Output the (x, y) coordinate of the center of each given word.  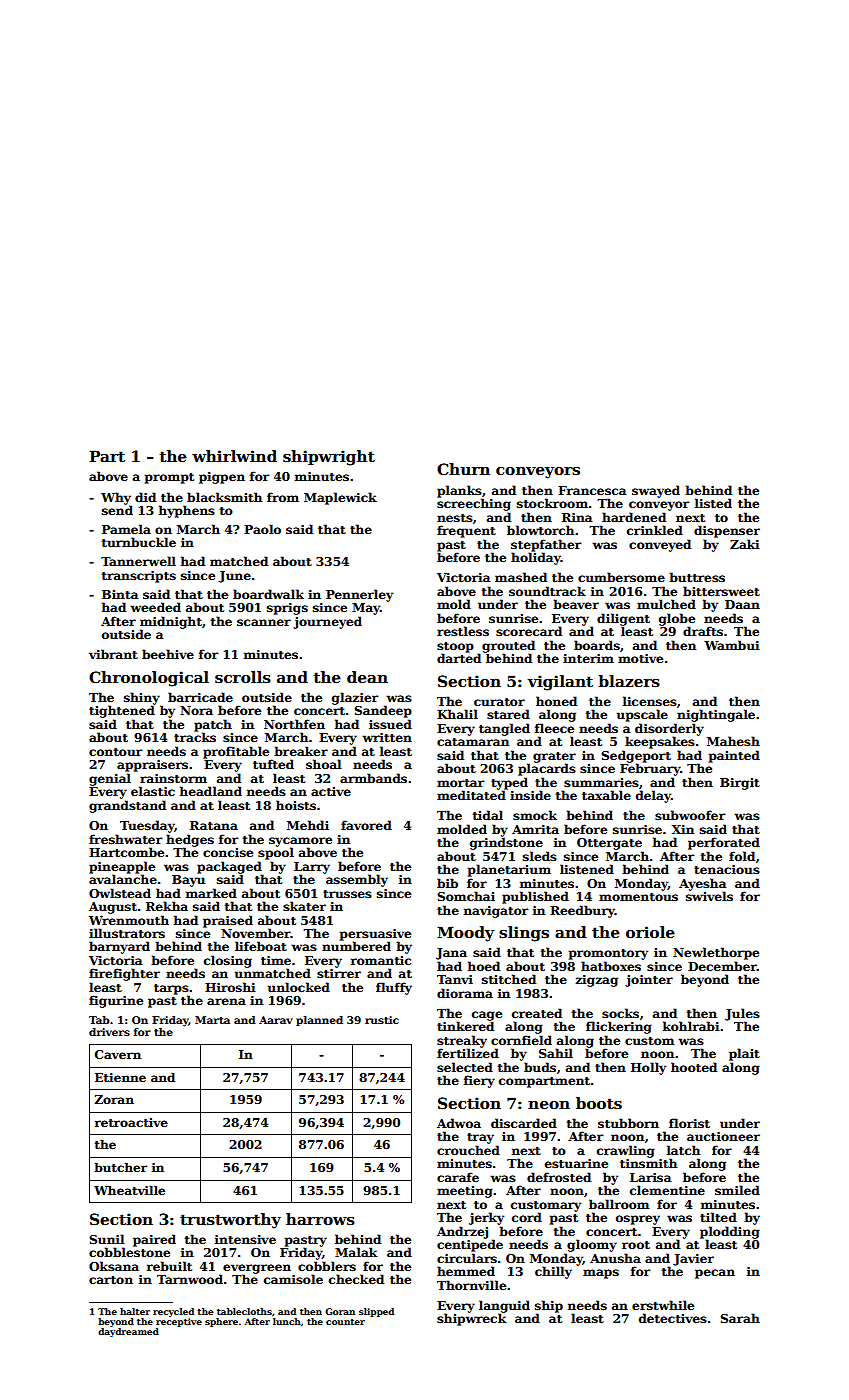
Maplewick (340, 498)
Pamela (126, 529)
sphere (221, 1322)
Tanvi (455, 979)
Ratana (214, 825)
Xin (682, 829)
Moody (466, 934)
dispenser (727, 531)
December (722, 966)
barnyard (119, 947)
